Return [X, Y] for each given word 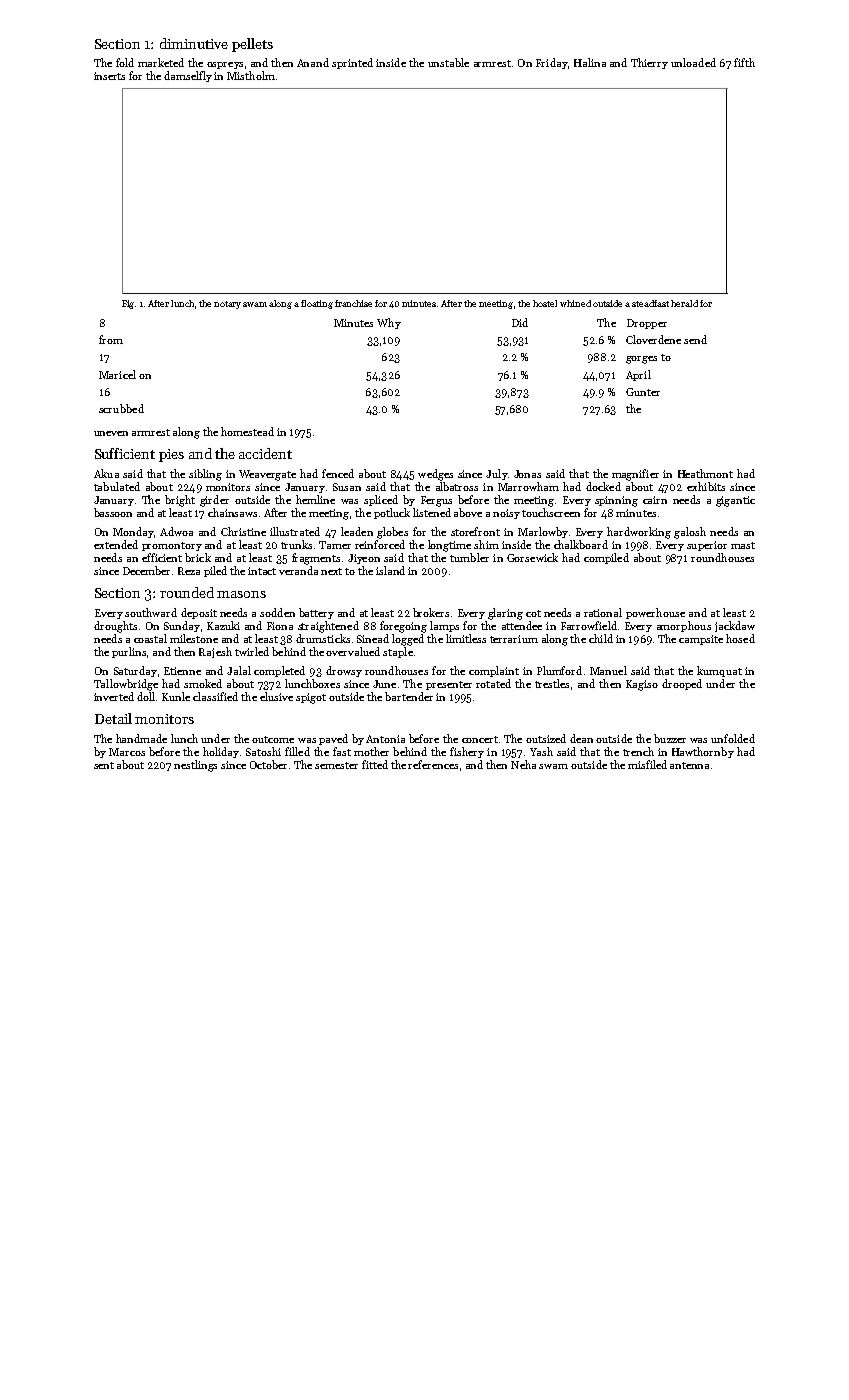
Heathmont [705, 473]
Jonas [527, 474]
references [433, 764]
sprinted [352, 63]
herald [684, 303]
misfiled [647, 764]
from [111, 339]
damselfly [188, 76]
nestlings [195, 766]
